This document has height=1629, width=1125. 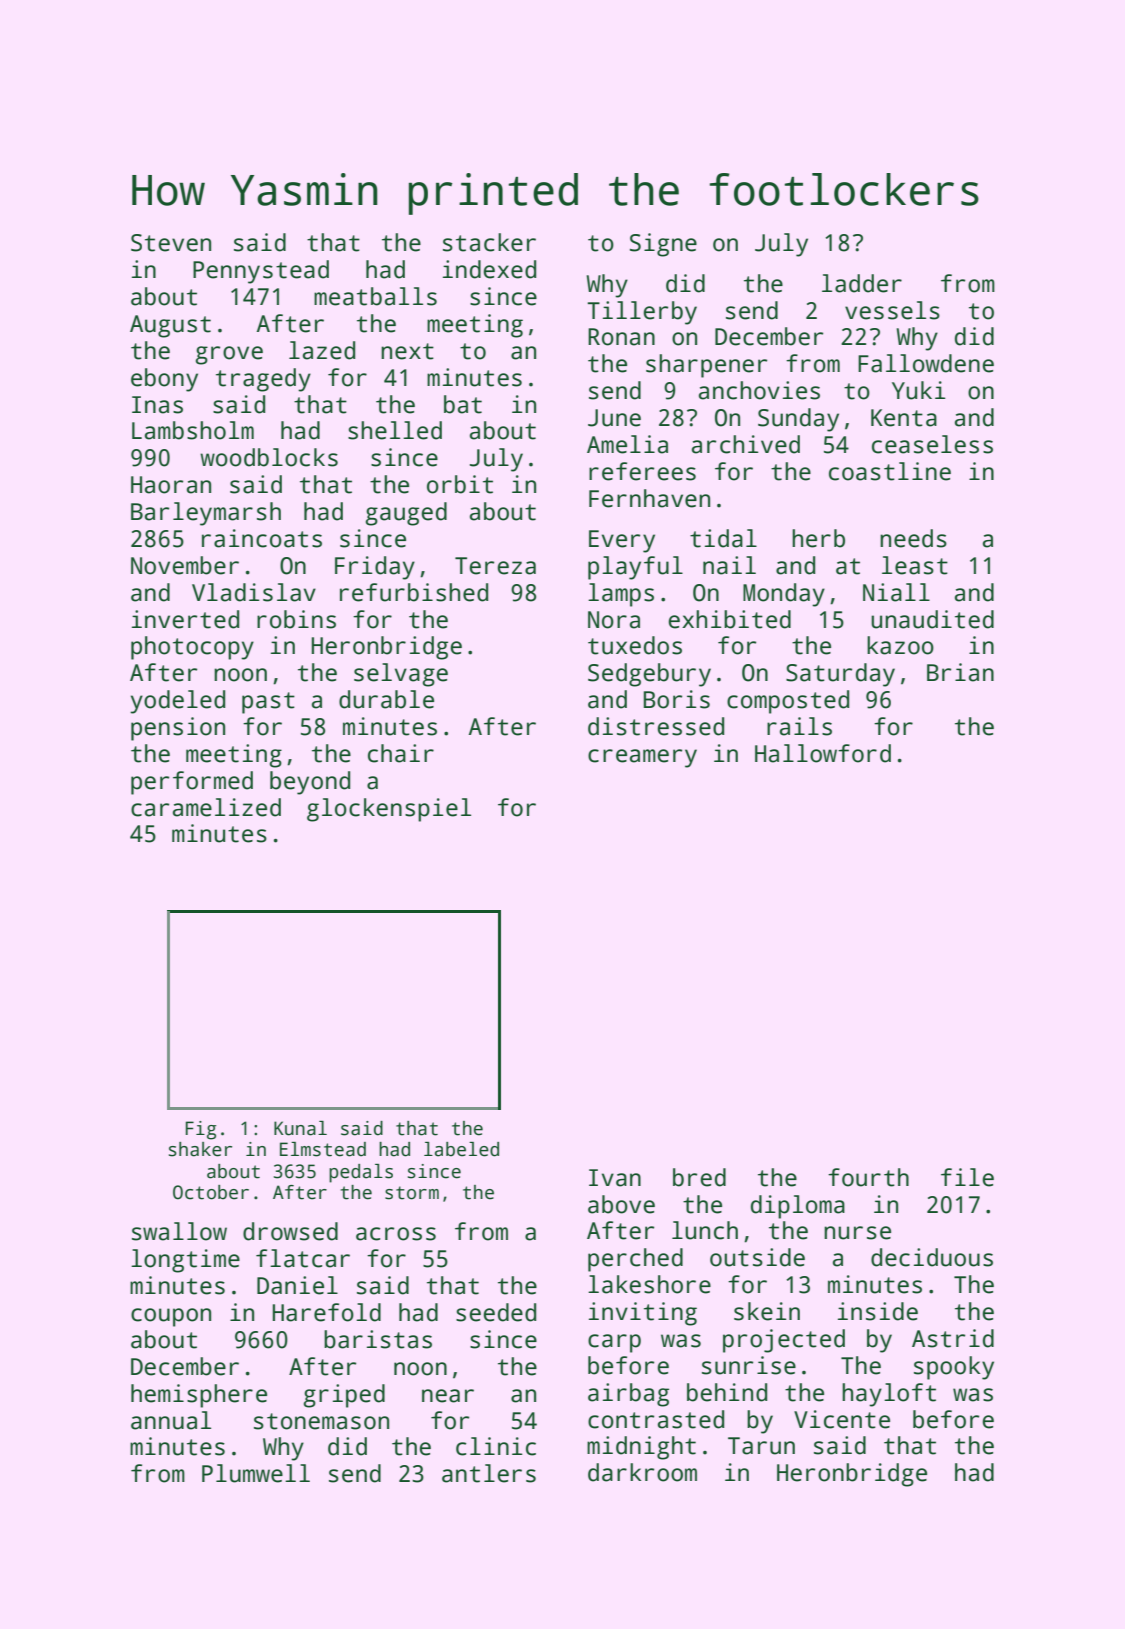 I want to click on ladder, so click(x=862, y=283).
